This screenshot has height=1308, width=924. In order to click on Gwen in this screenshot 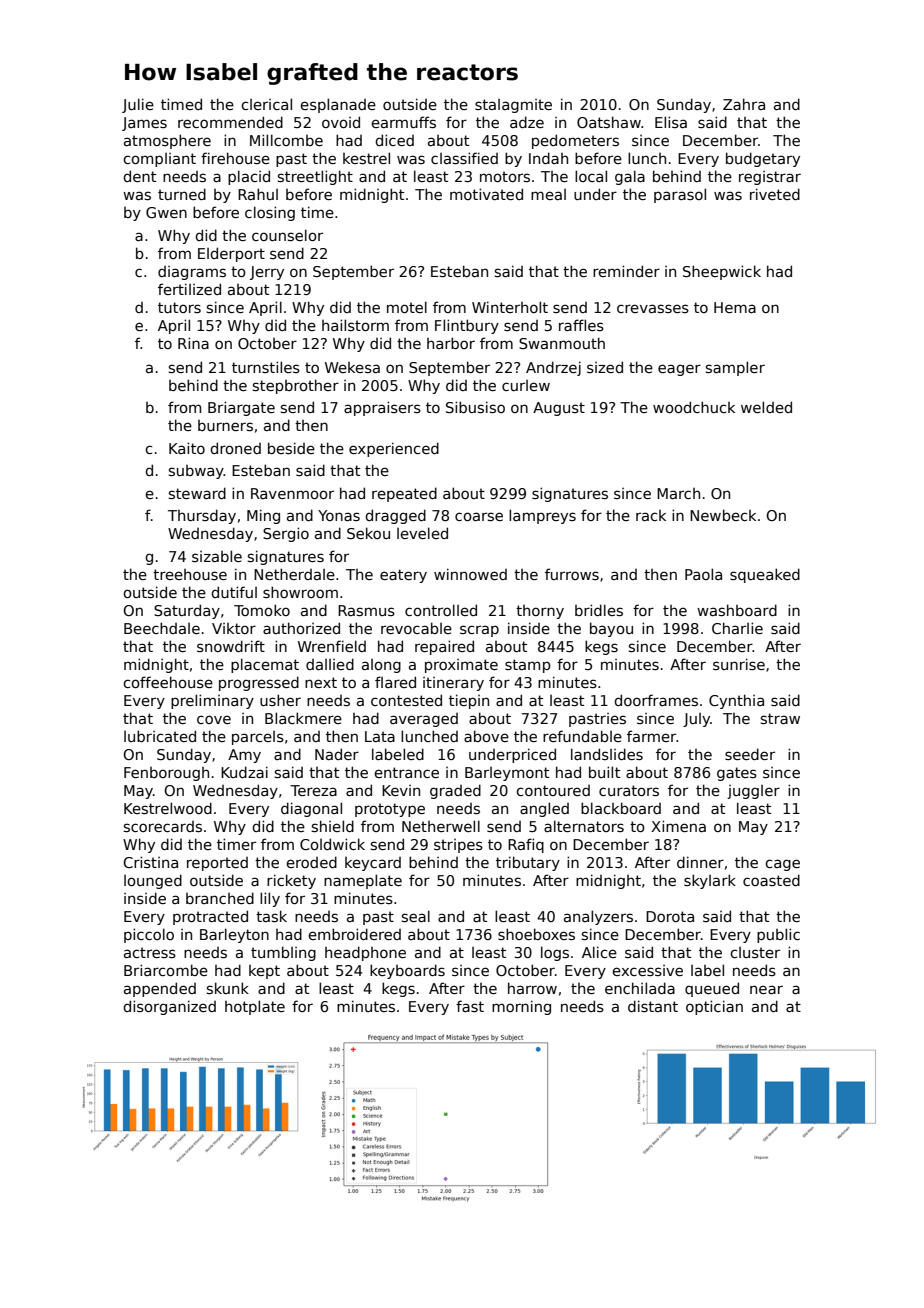, I will do `click(166, 212)`.
